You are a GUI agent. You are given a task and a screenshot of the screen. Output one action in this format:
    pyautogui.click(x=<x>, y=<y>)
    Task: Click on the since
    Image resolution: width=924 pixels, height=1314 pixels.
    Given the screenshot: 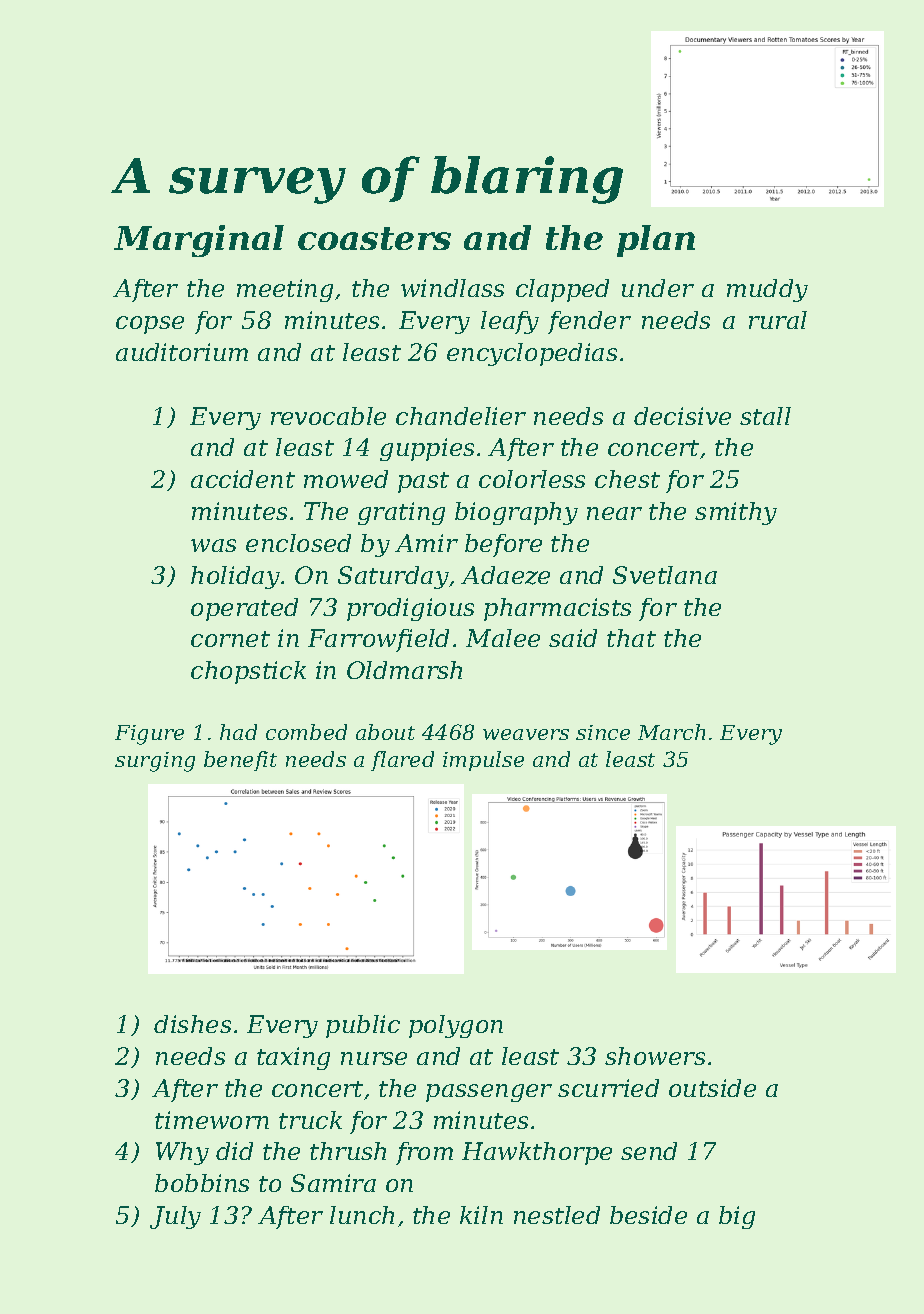 What is the action you would take?
    pyautogui.click(x=603, y=732)
